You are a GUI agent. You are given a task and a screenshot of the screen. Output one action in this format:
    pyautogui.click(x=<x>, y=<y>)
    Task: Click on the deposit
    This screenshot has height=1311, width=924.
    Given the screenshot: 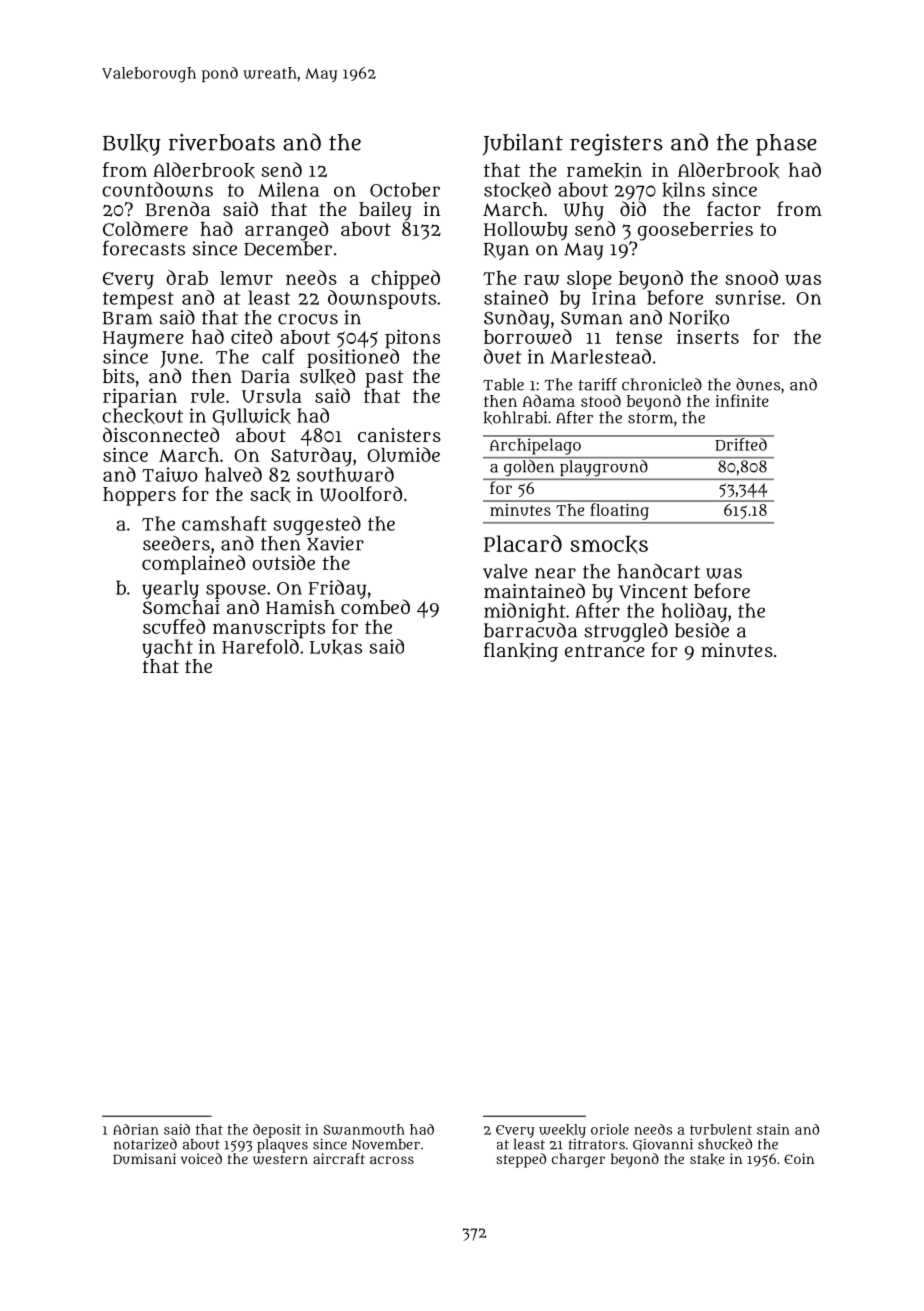 What is the action you would take?
    pyautogui.click(x=277, y=1131)
